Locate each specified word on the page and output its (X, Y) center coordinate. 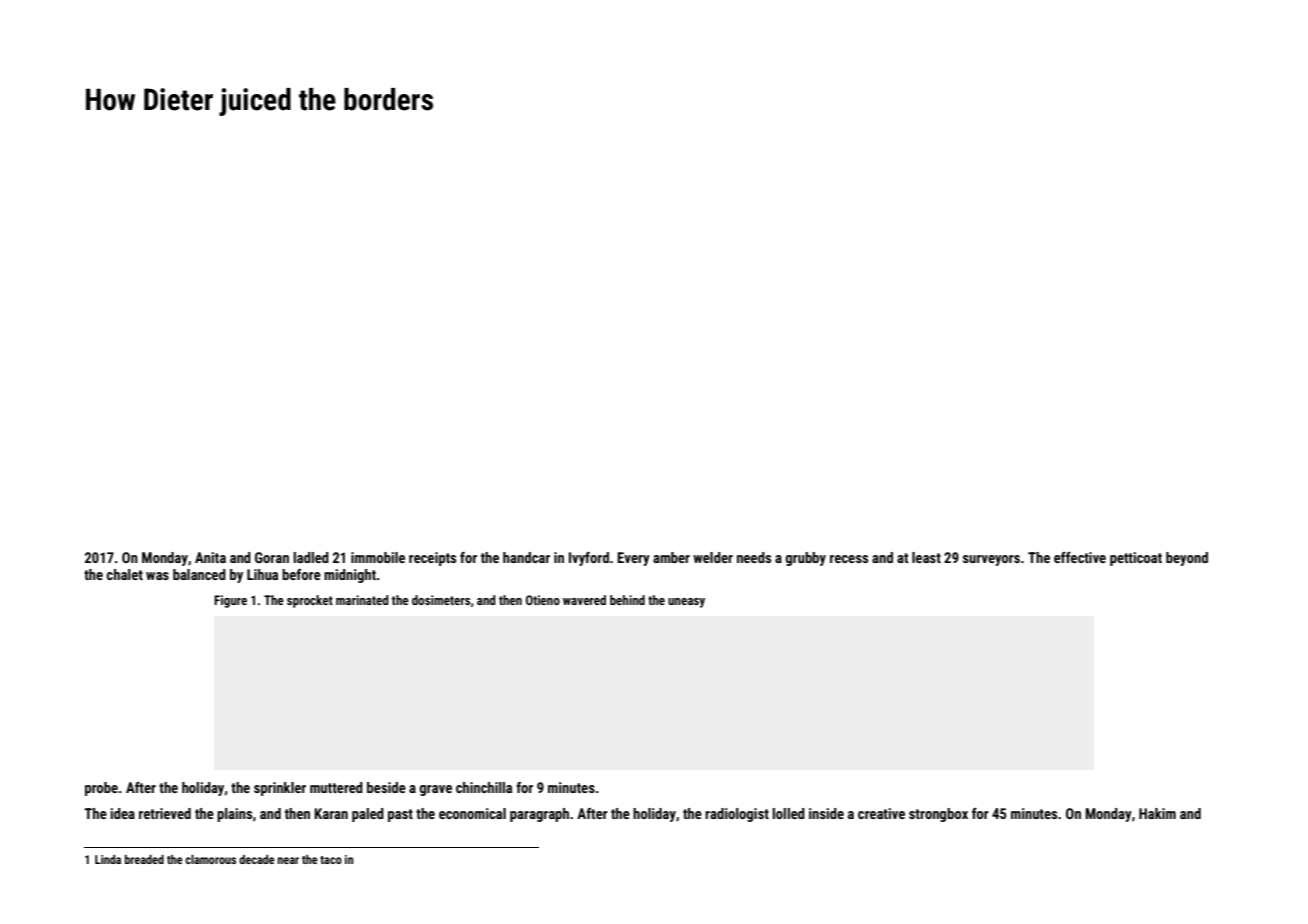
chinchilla (484, 787)
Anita (210, 557)
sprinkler (280, 789)
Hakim (1157, 813)
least (926, 557)
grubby (806, 559)
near (288, 860)
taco (331, 860)
